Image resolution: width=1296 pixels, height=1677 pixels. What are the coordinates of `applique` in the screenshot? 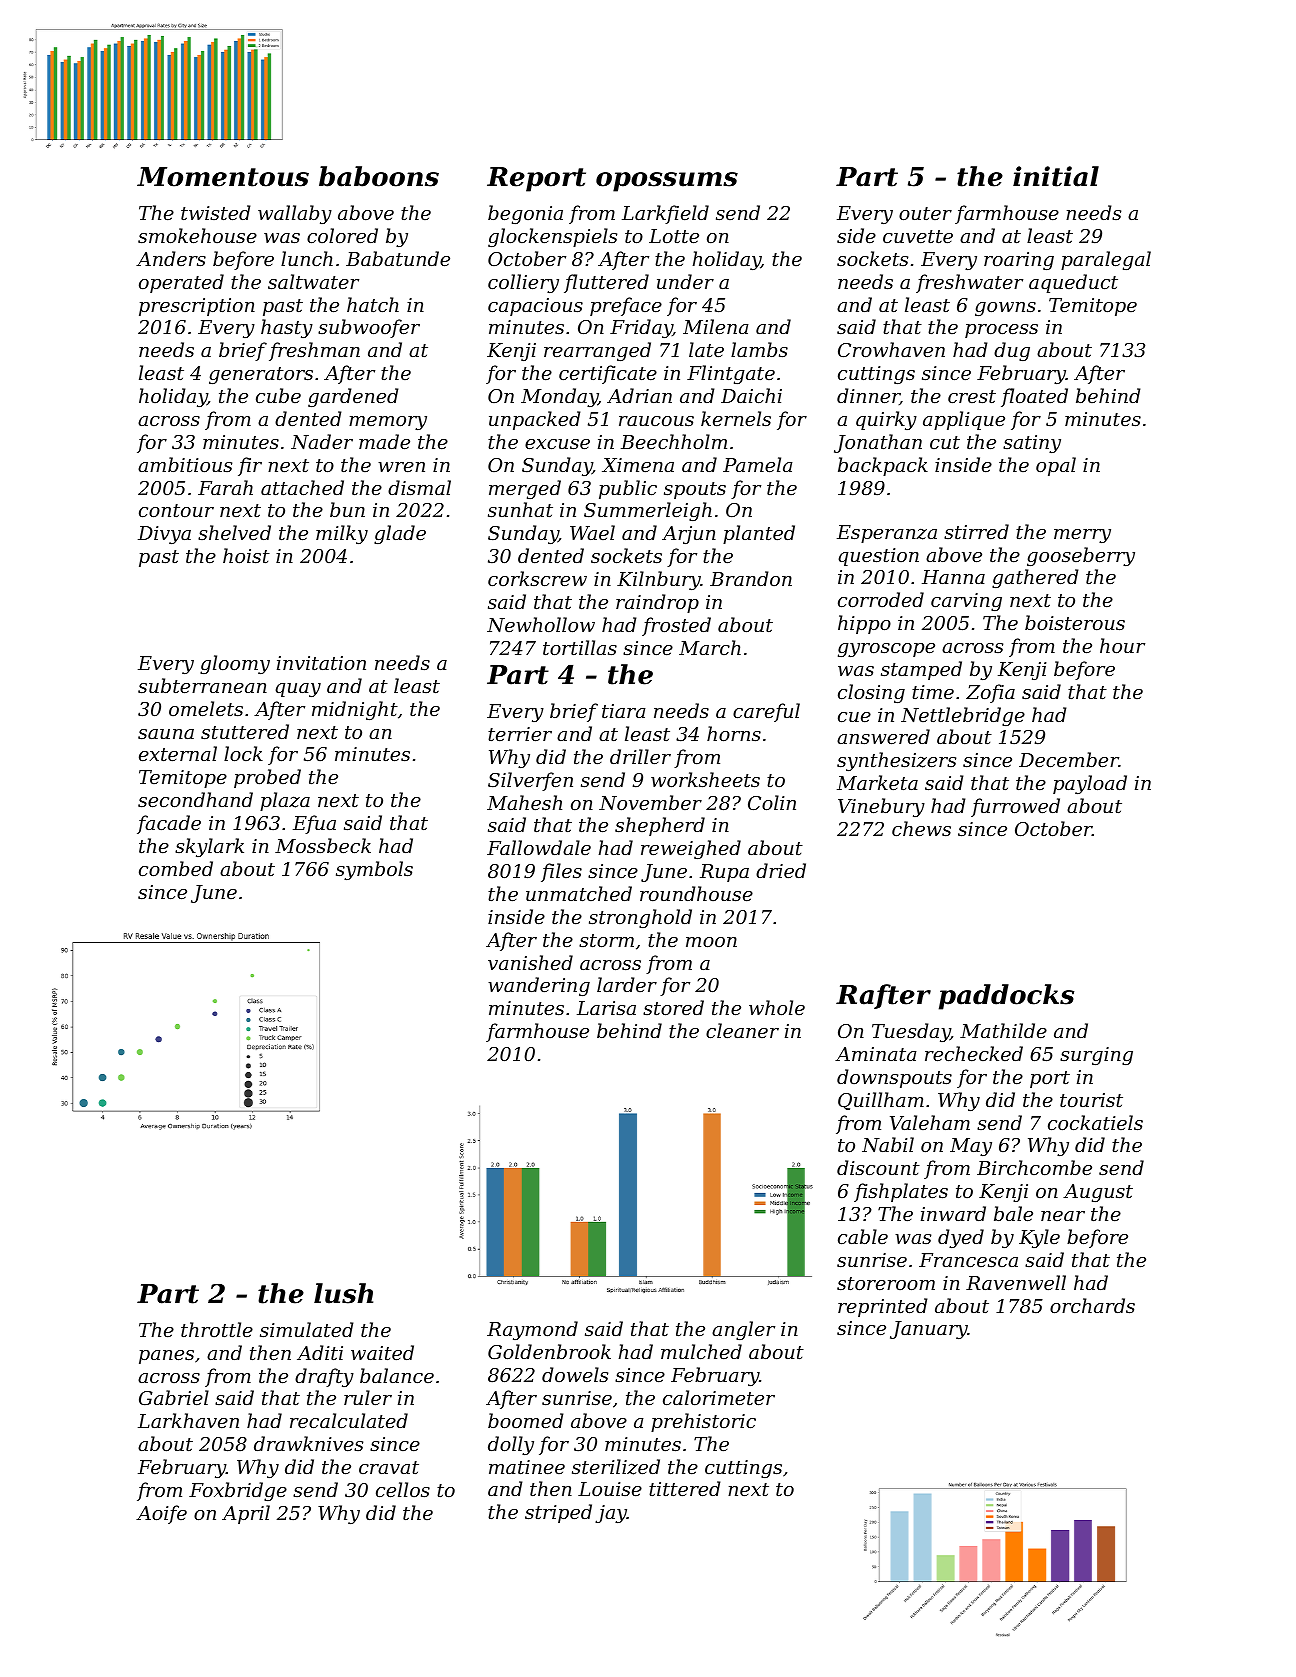 It's located at (964, 420).
